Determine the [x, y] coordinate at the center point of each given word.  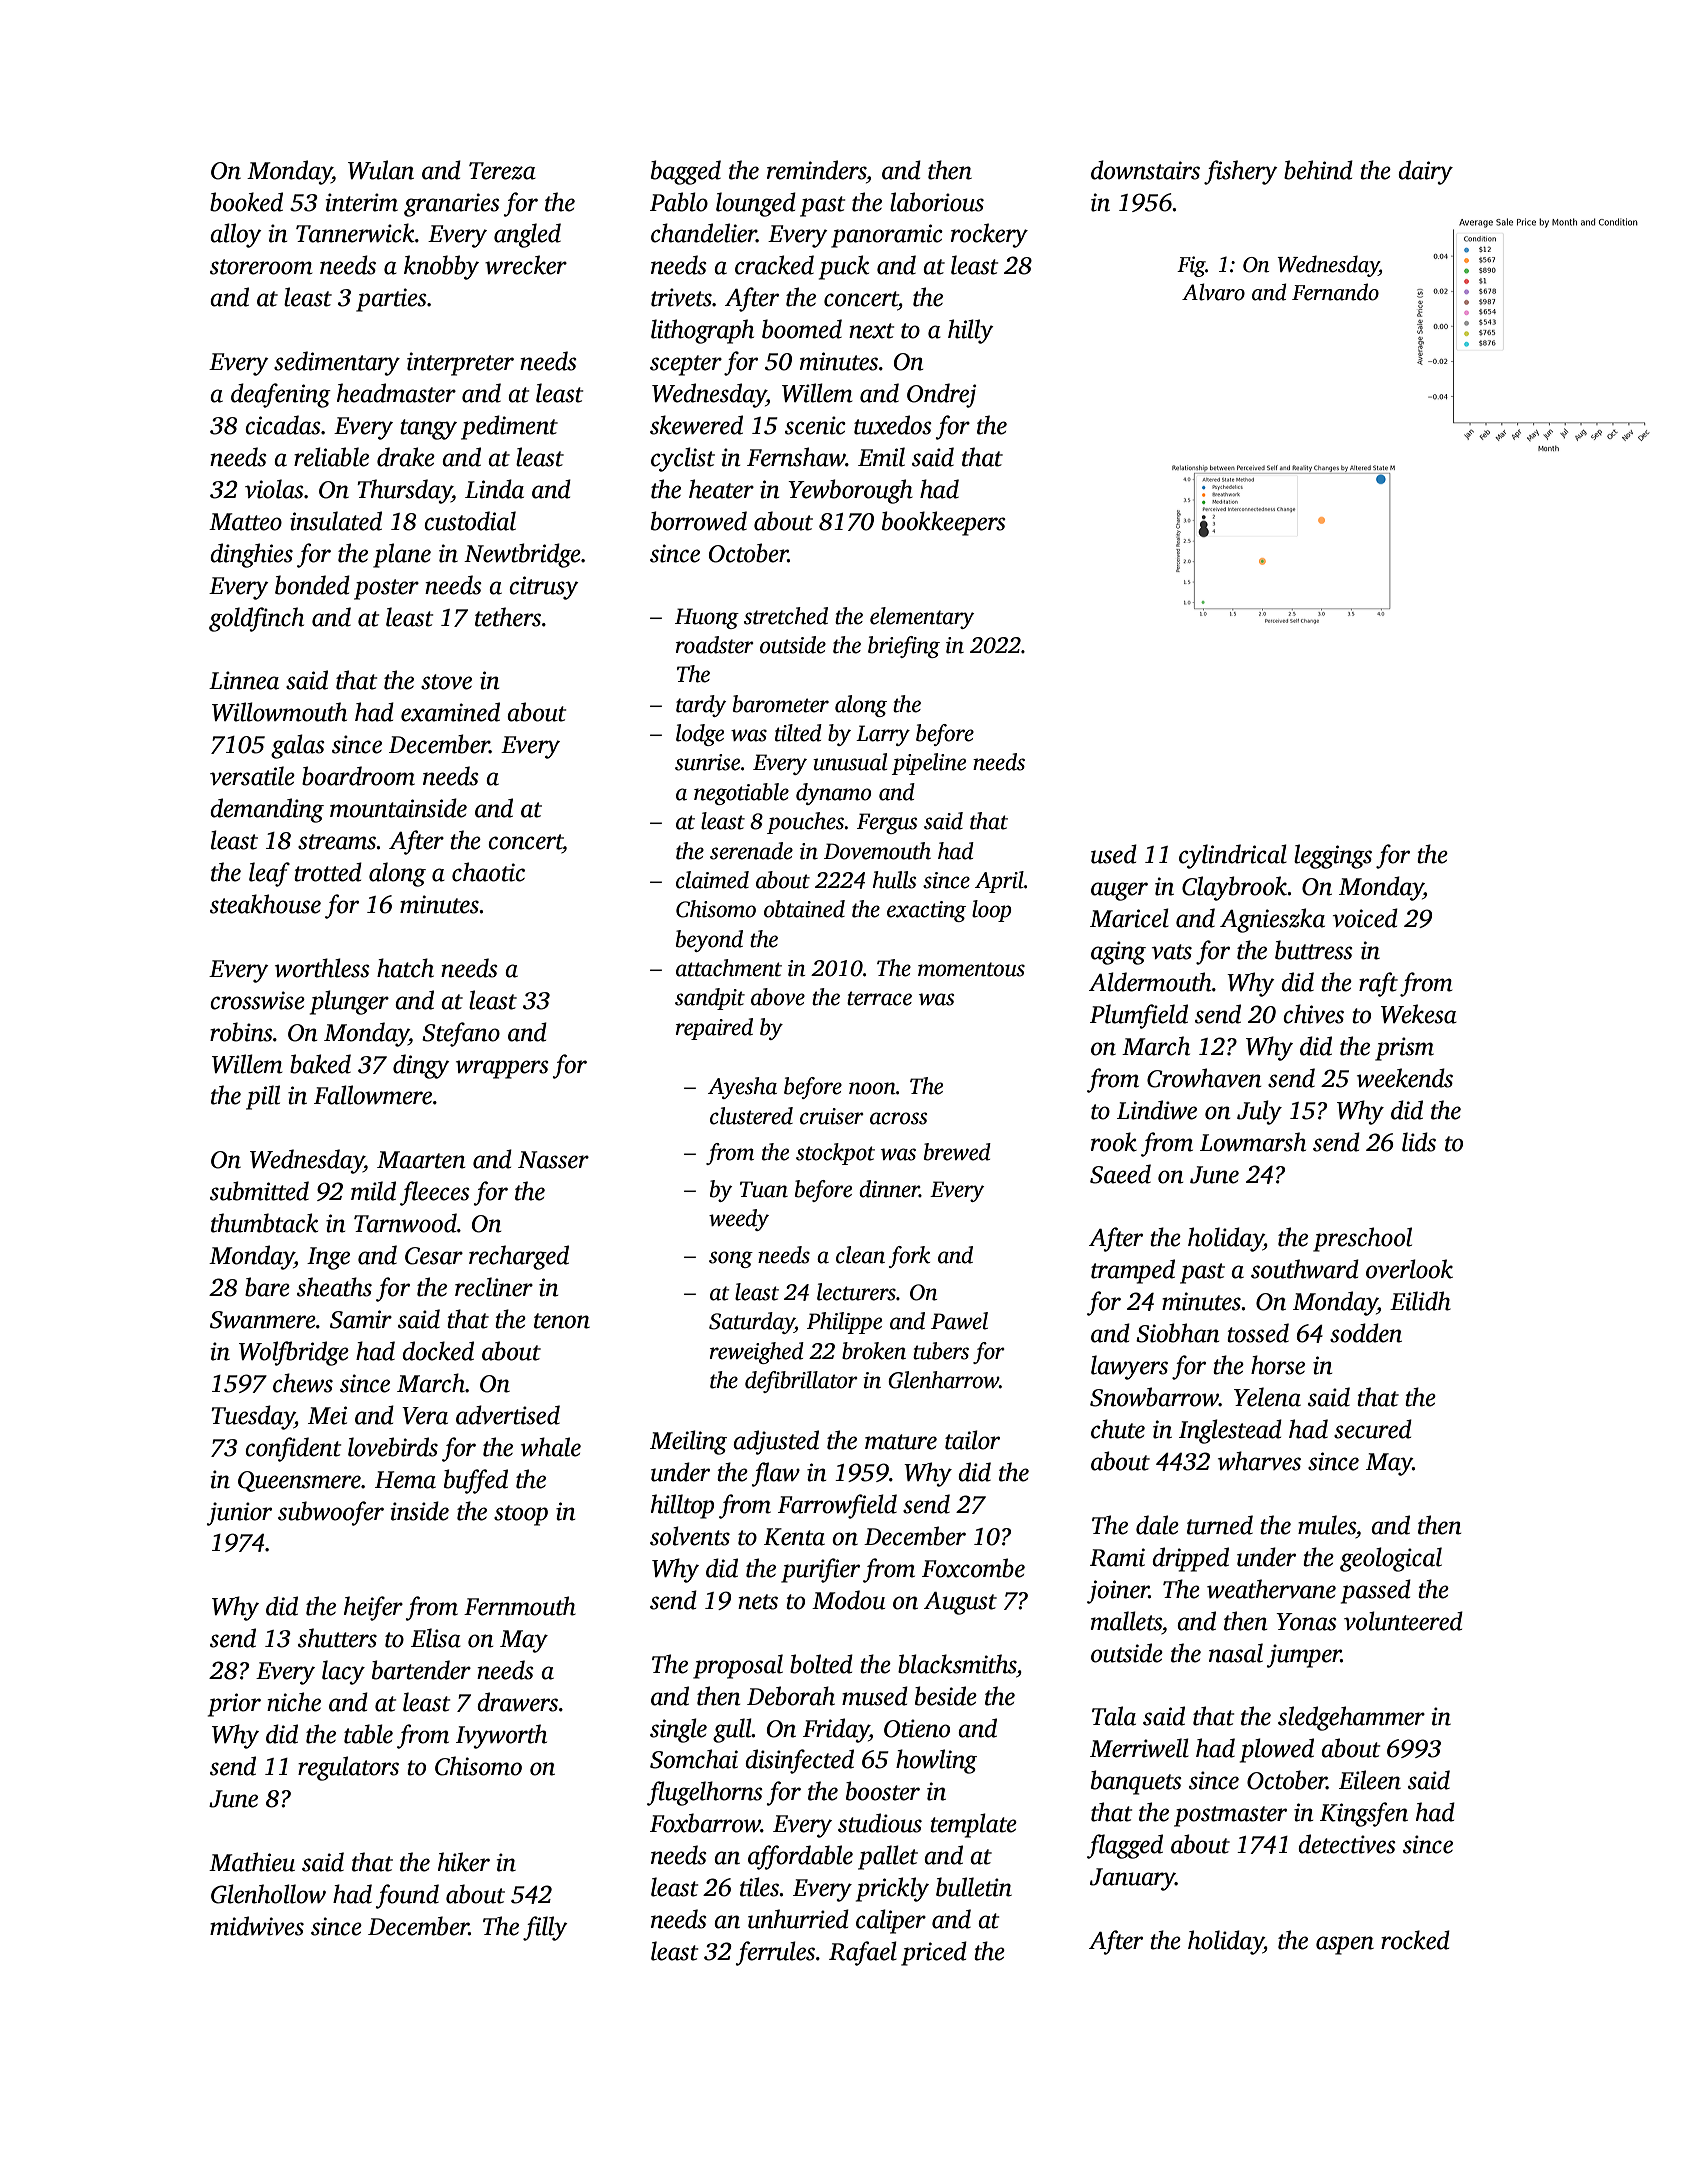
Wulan [381, 170]
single [678, 1730]
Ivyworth [501, 1736]
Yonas [1306, 1622]
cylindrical [1233, 856]
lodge [700, 735]
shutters [337, 1638]
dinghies [251, 555]
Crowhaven [1204, 1078]
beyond [709, 941]
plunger [349, 1002]
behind [1318, 170]
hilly [971, 331]
